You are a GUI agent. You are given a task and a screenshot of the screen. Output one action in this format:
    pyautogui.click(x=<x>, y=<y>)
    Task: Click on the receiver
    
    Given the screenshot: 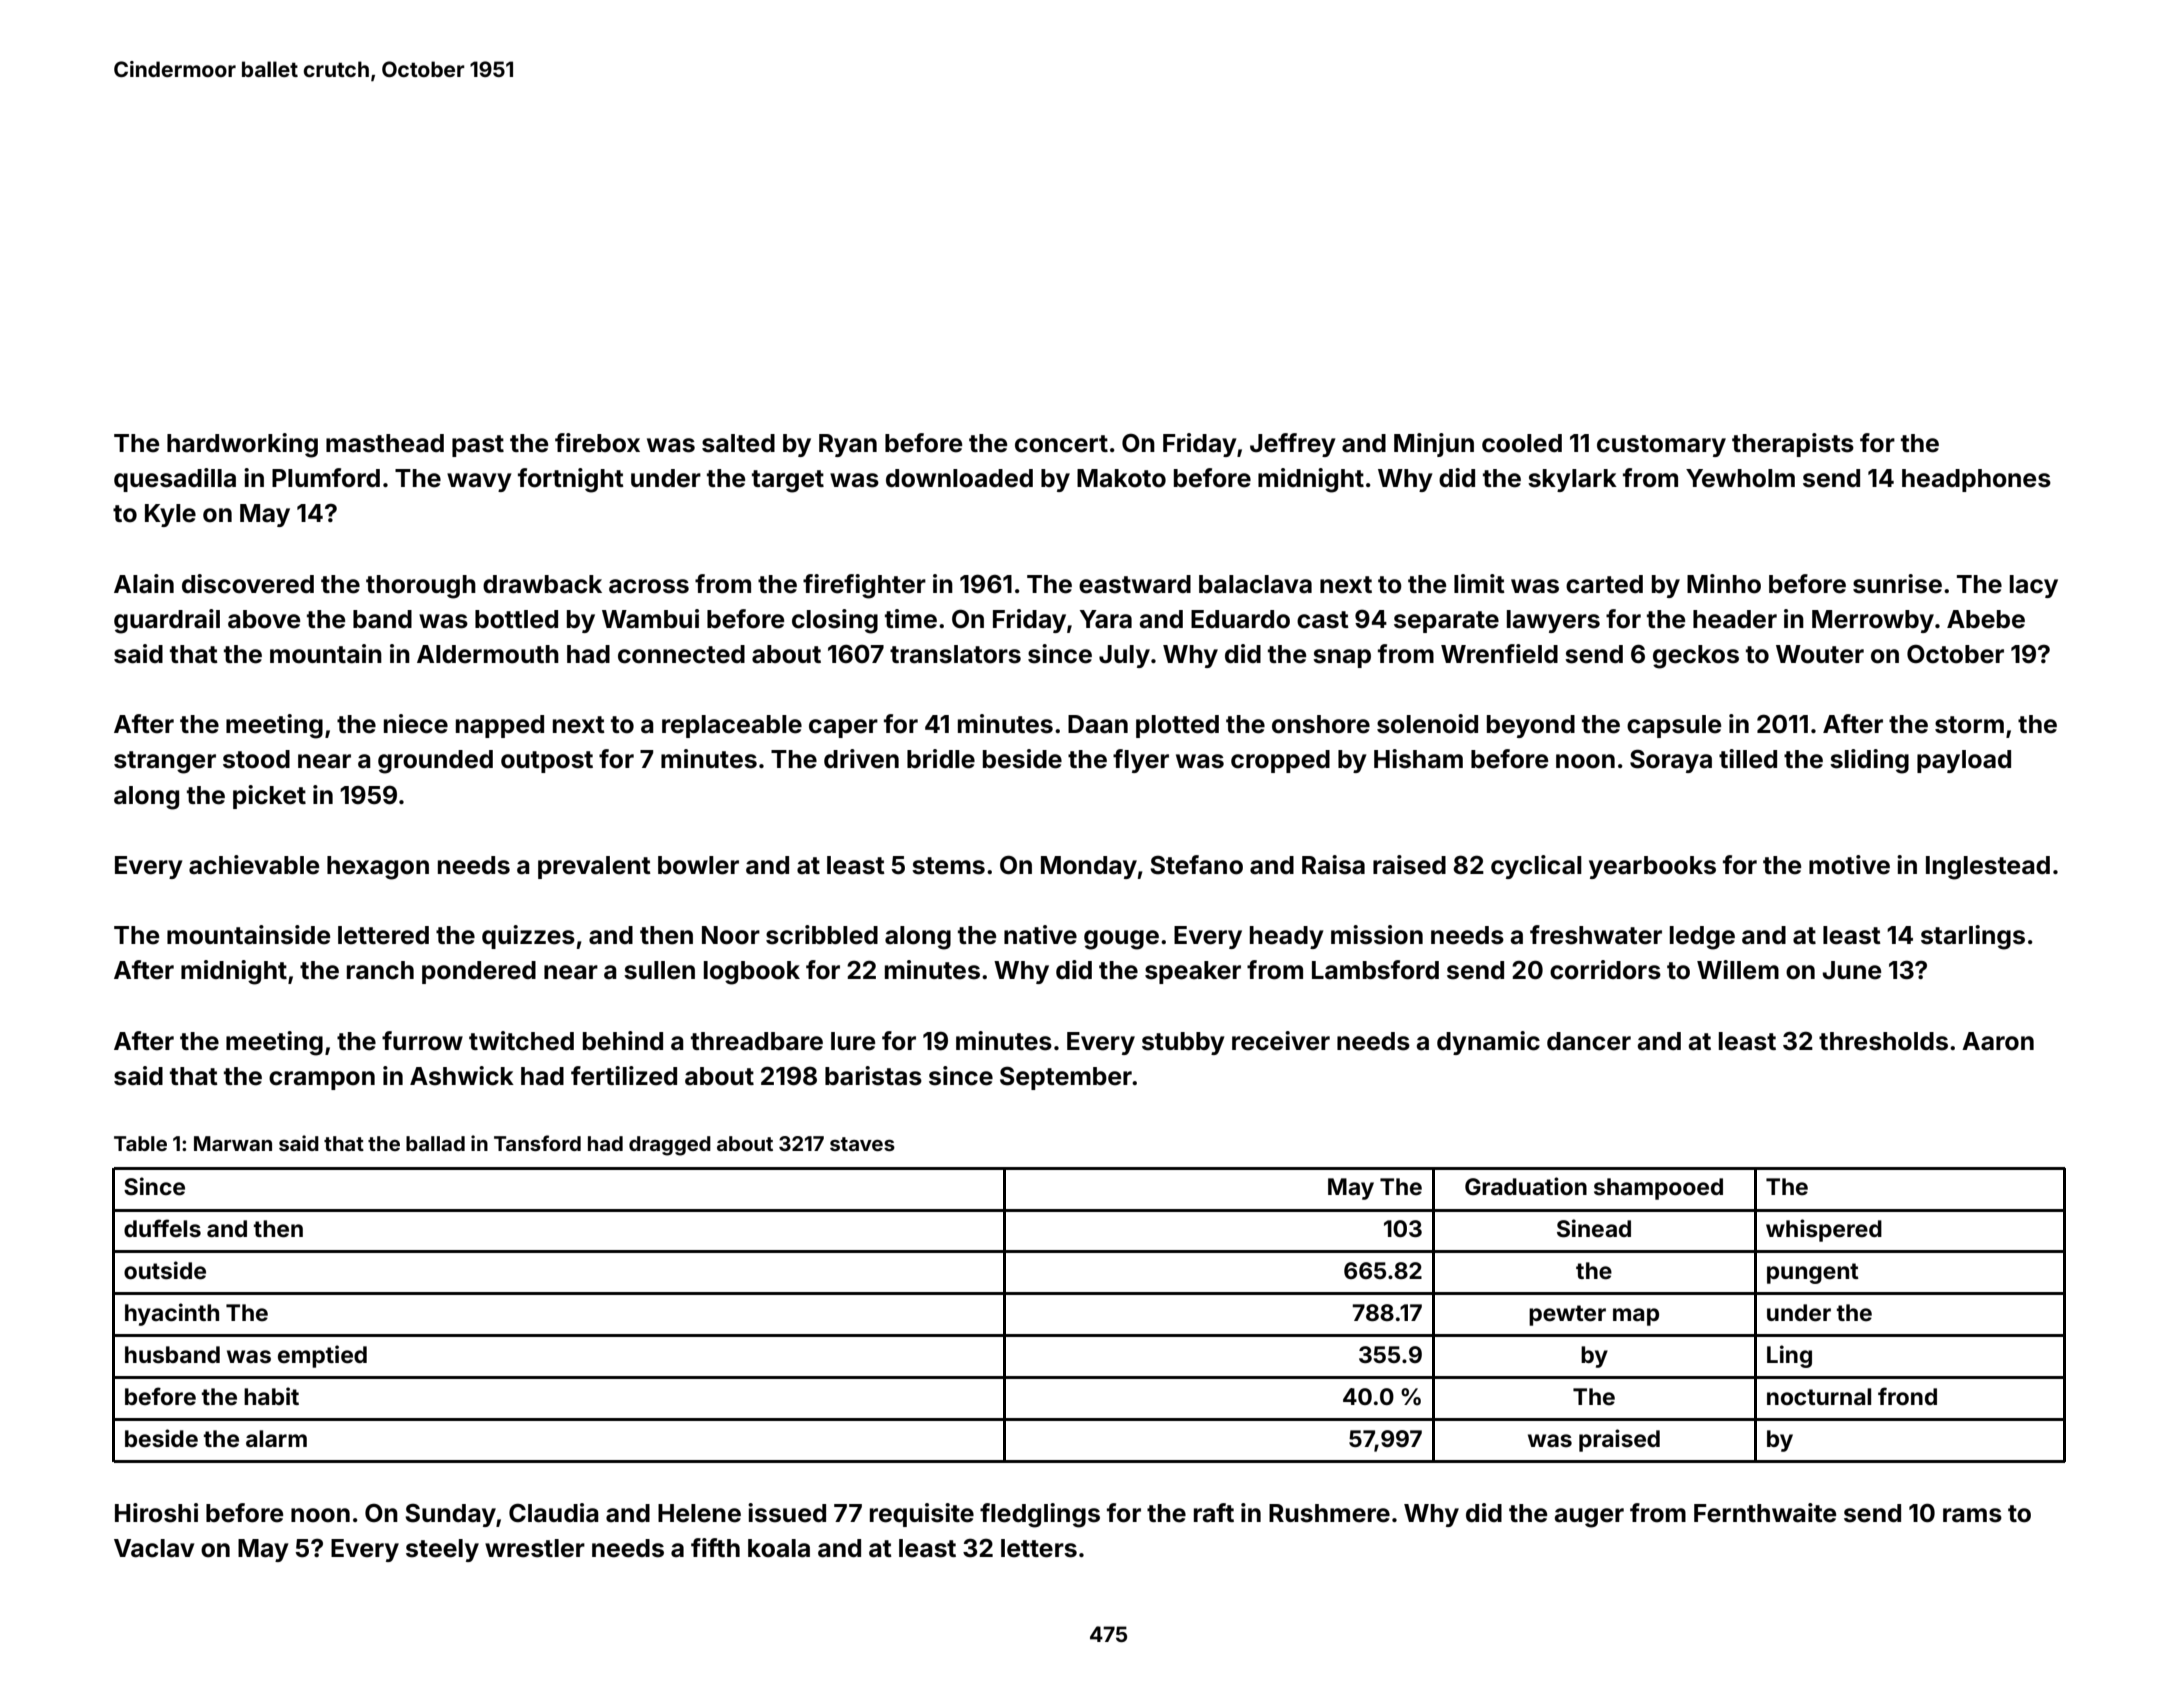 What is the action you would take?
    pyautogui.click(x=1281, y=1041)
